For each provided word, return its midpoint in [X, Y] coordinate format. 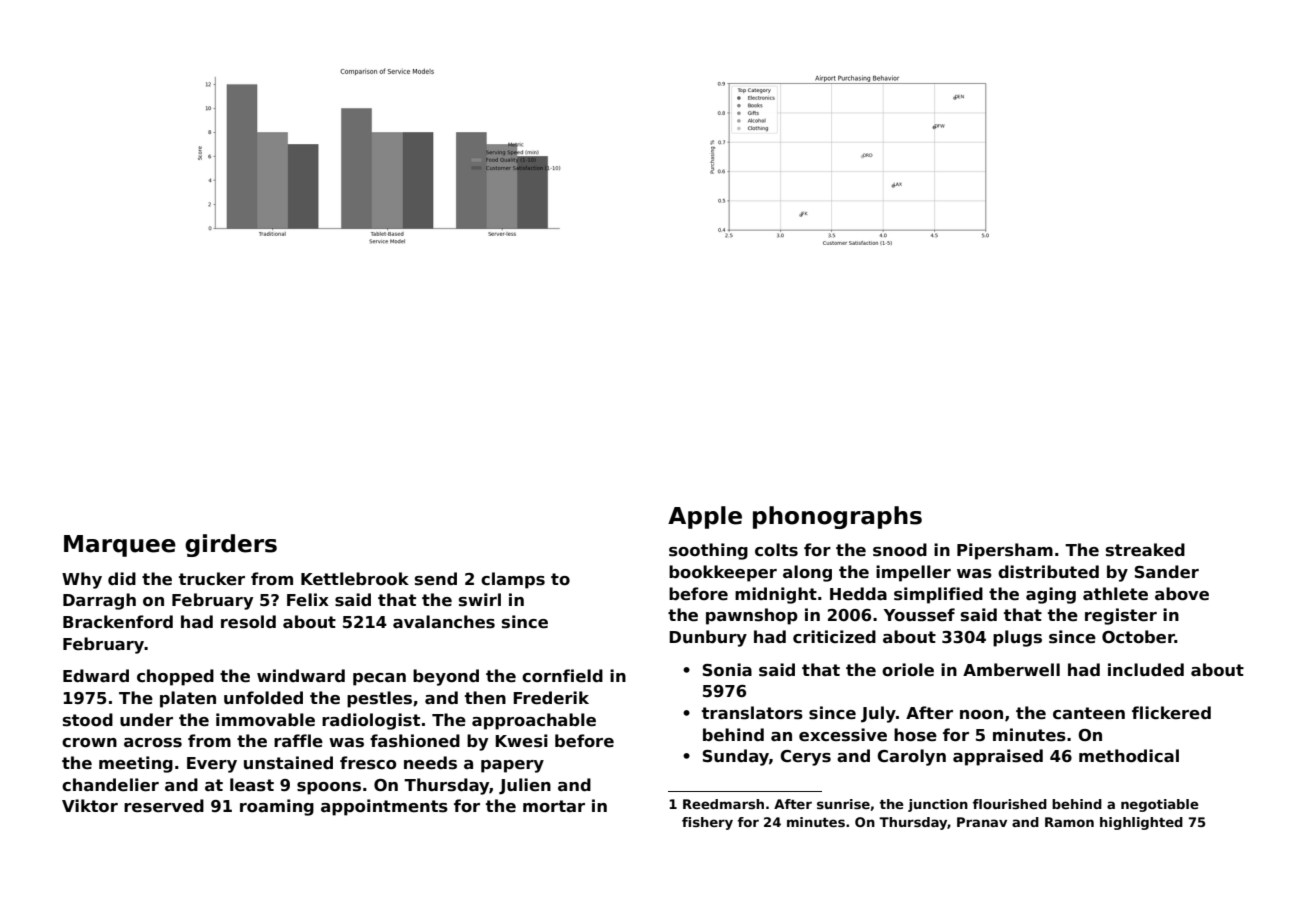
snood [900, 550]
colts [776, 550]
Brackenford [118, 622]
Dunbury [708, 638]
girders [231, 545]
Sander [1167, 572]
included [1146, 670]
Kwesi [521, 741]
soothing [708, 551]
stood [88, 720]
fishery [707, 823]
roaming [277, 807]
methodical [1129, 756]
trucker [212, 579]
